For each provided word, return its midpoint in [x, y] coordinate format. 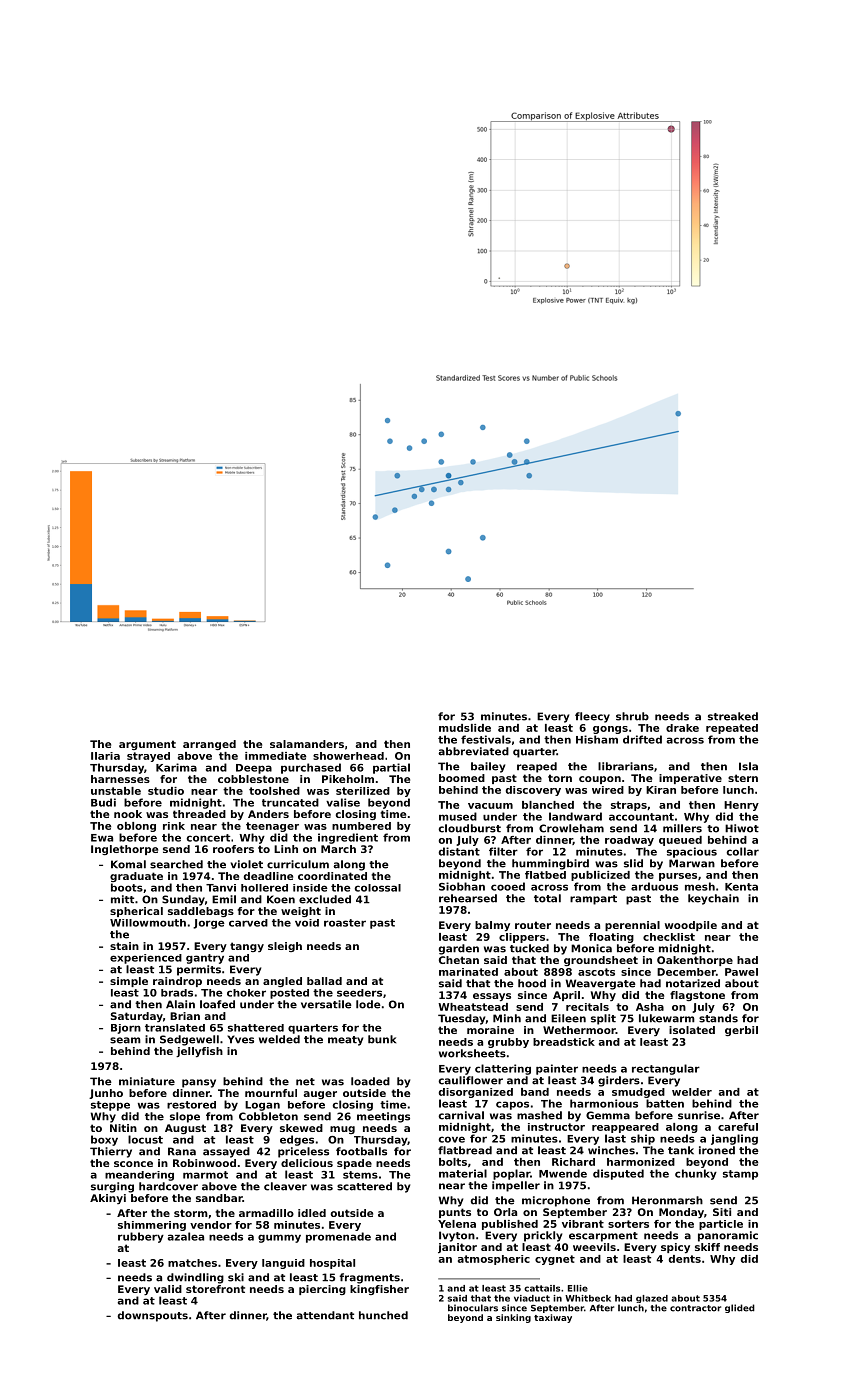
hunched [383, 1315]
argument [147, 745]
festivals [486, 739]
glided [740, 1308]
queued [680, 841]
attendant [325, 1315]
